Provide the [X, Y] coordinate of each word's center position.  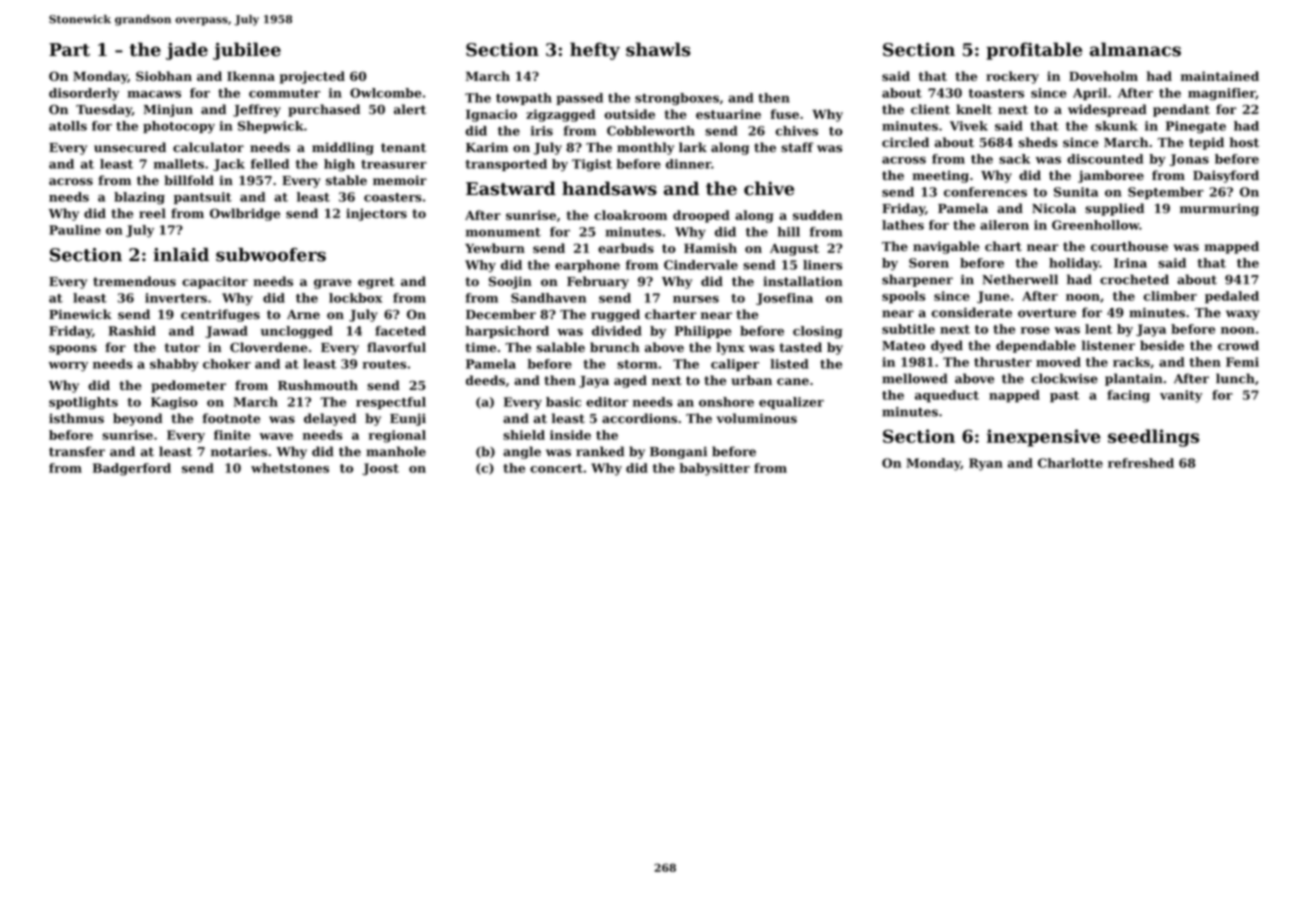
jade [187, 51]
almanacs [1135, 49]
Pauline [75, 230]
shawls [658, 49]
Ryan [986, 464]
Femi [1242, 362]
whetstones [290, 468]
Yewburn [495, 248]
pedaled [1232, 297]
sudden [818, 215]
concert [556, 468]
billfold [189, 180]
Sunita [1076, 192]
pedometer [188, 386]
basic [563, 402]
